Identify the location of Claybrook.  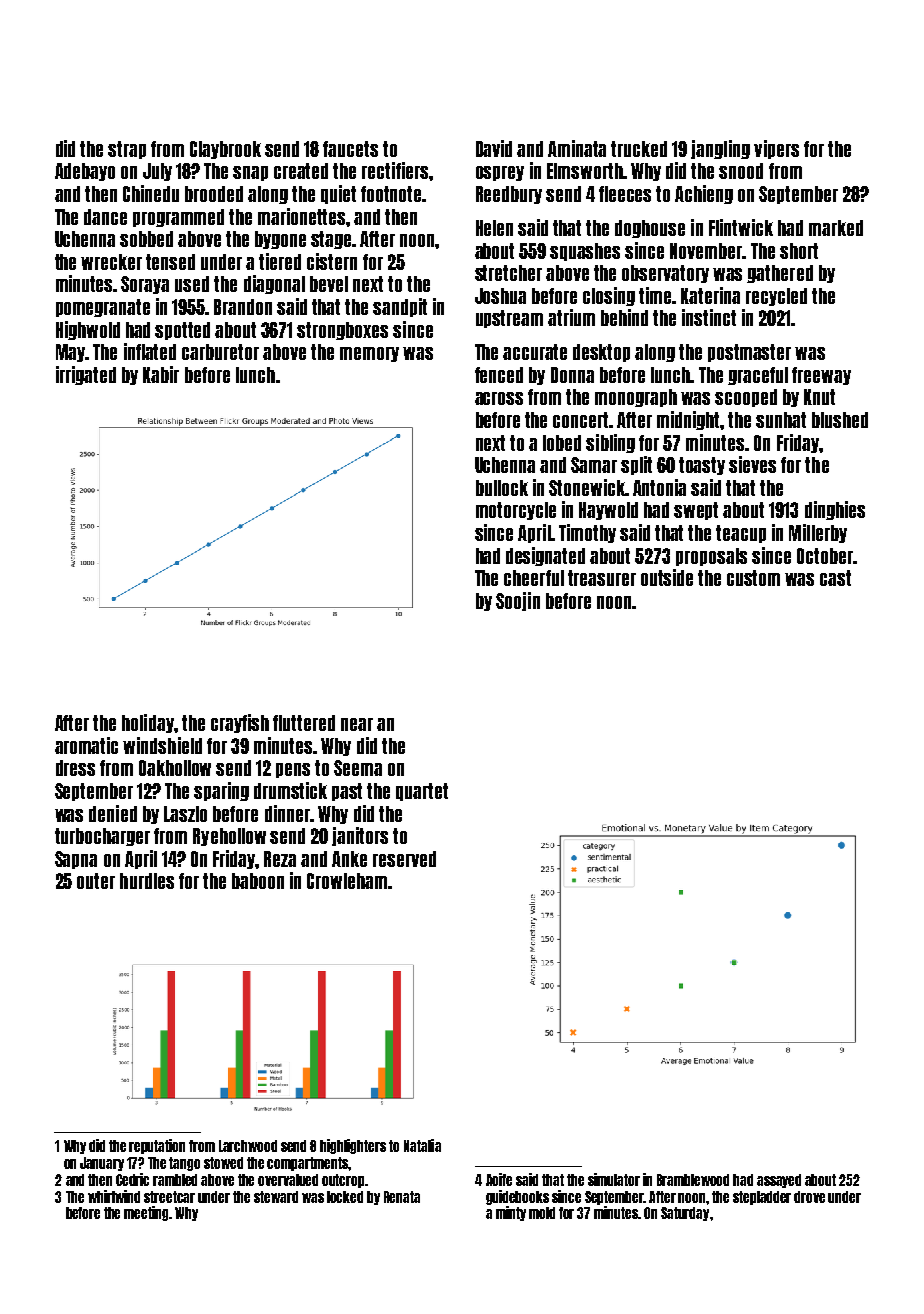
(225, 150).
